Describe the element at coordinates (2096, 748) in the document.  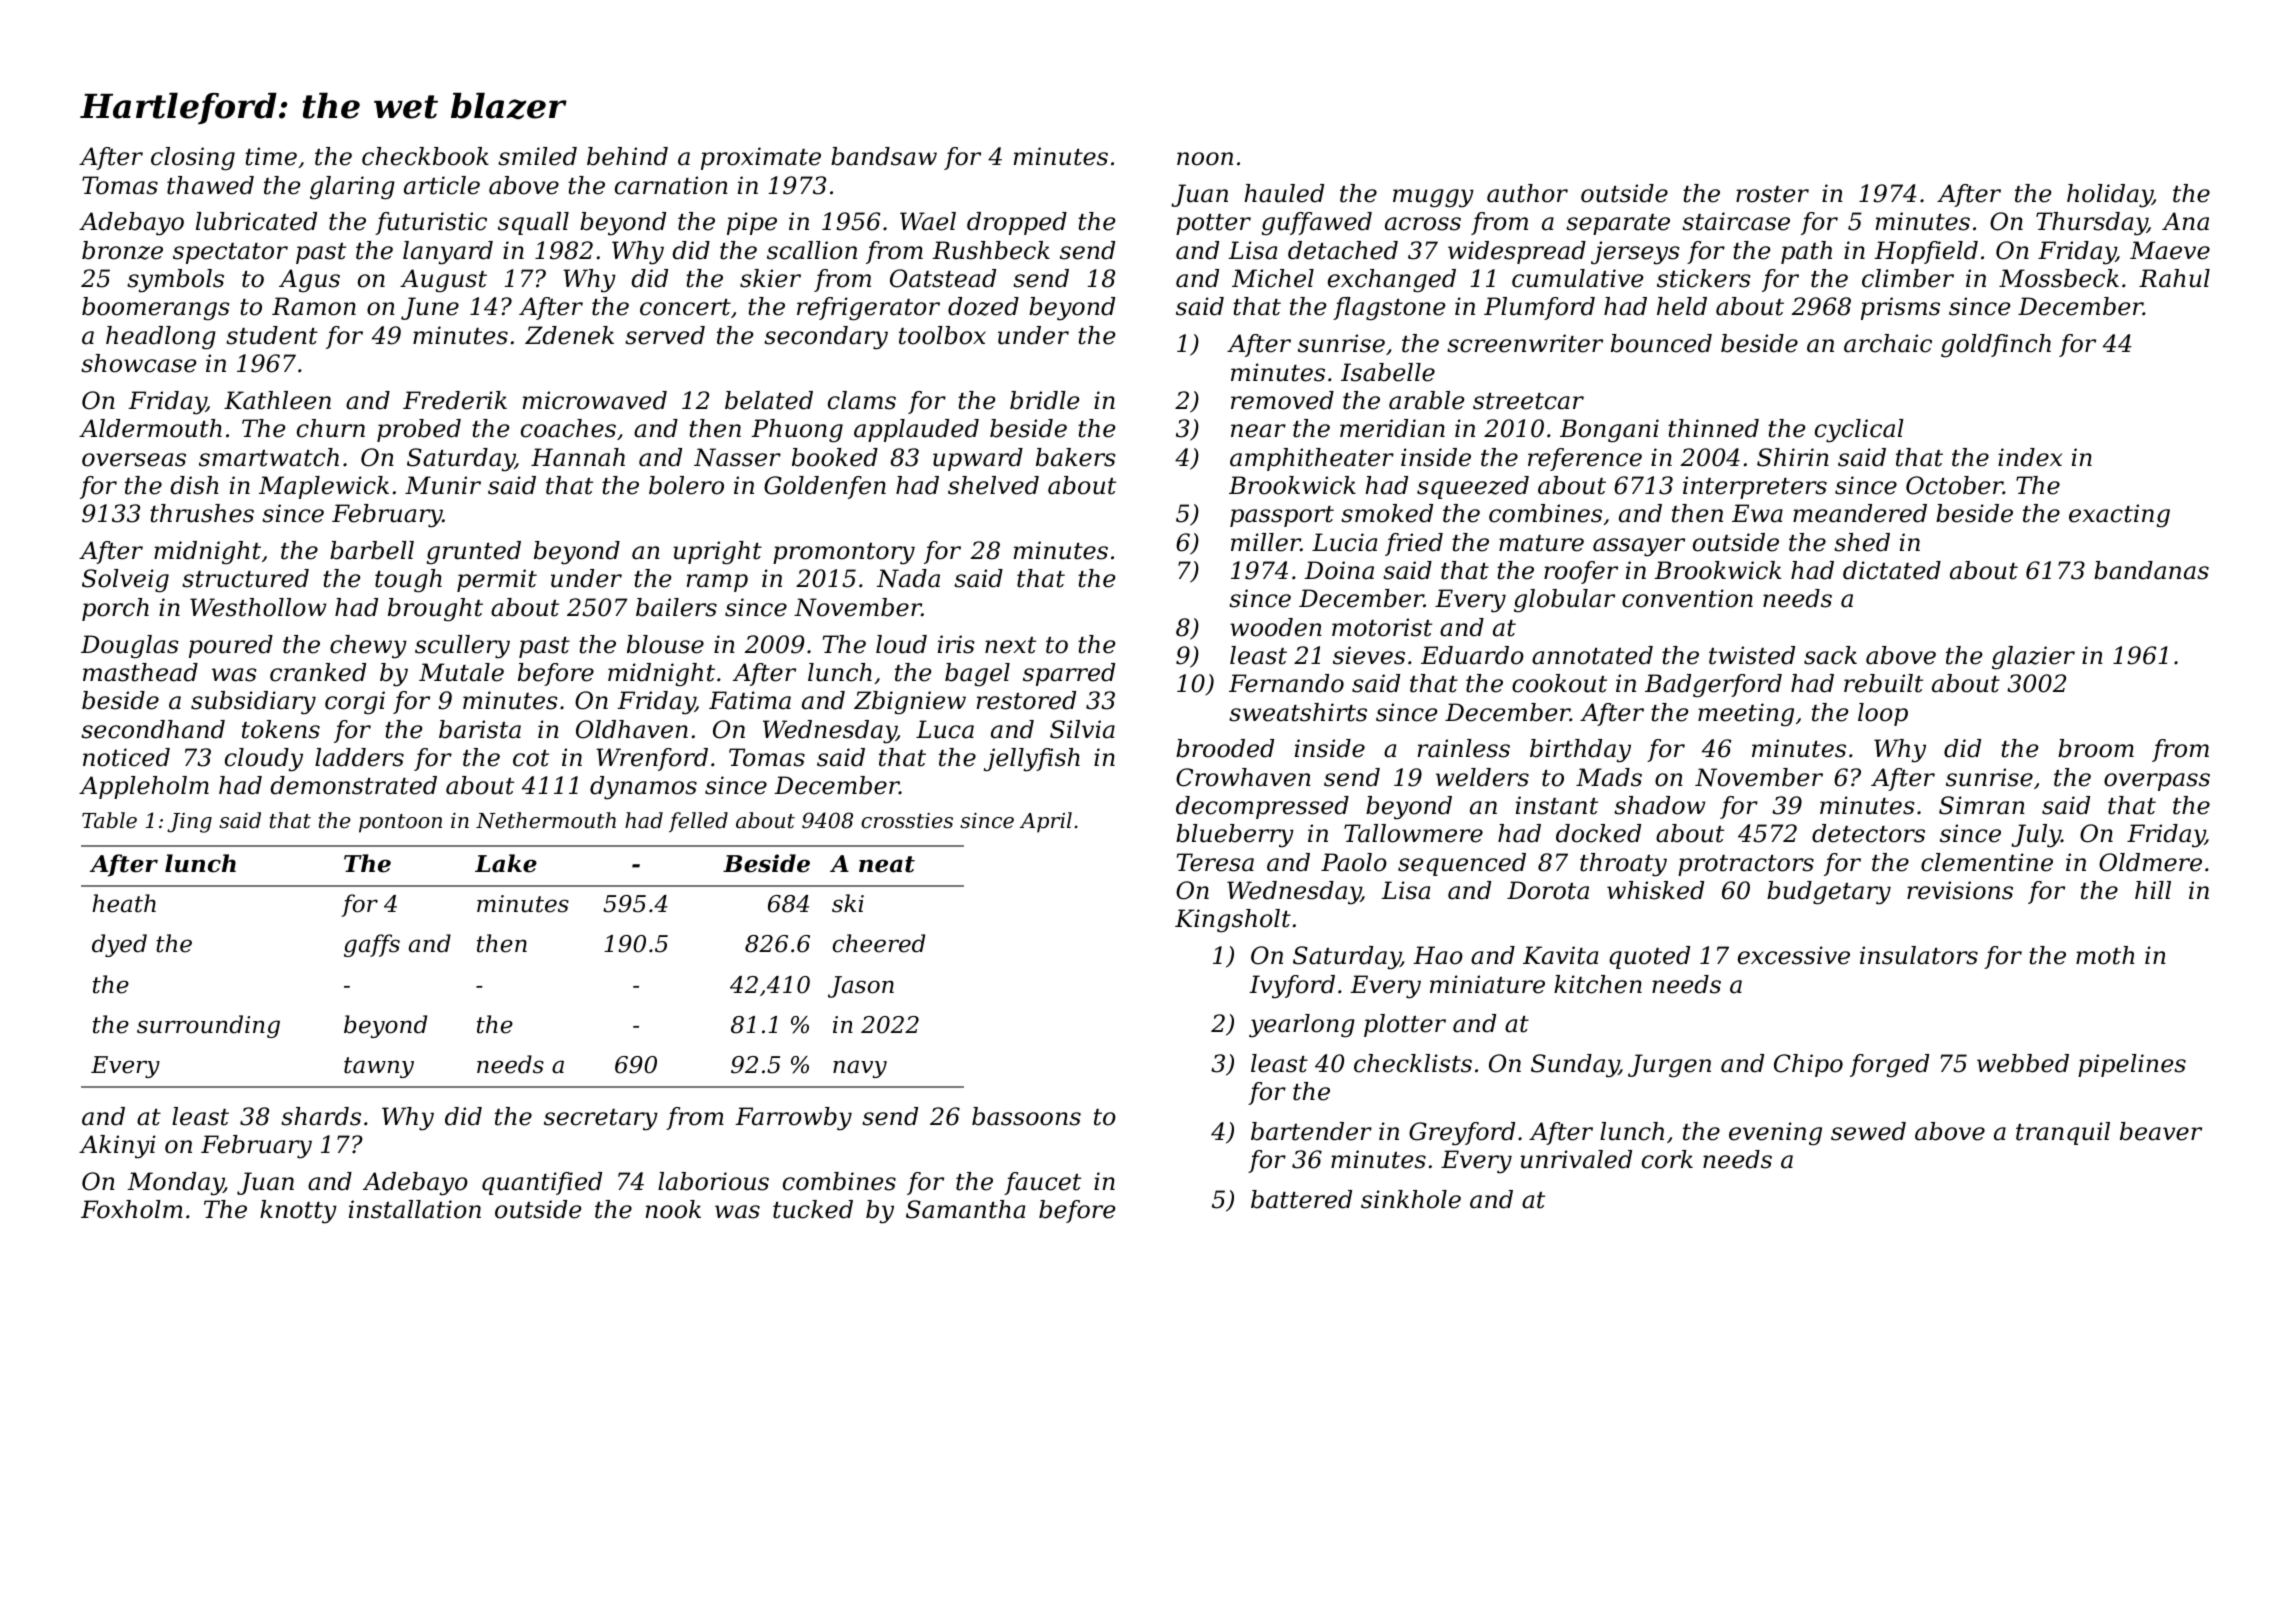
I see `broom` at that location.
